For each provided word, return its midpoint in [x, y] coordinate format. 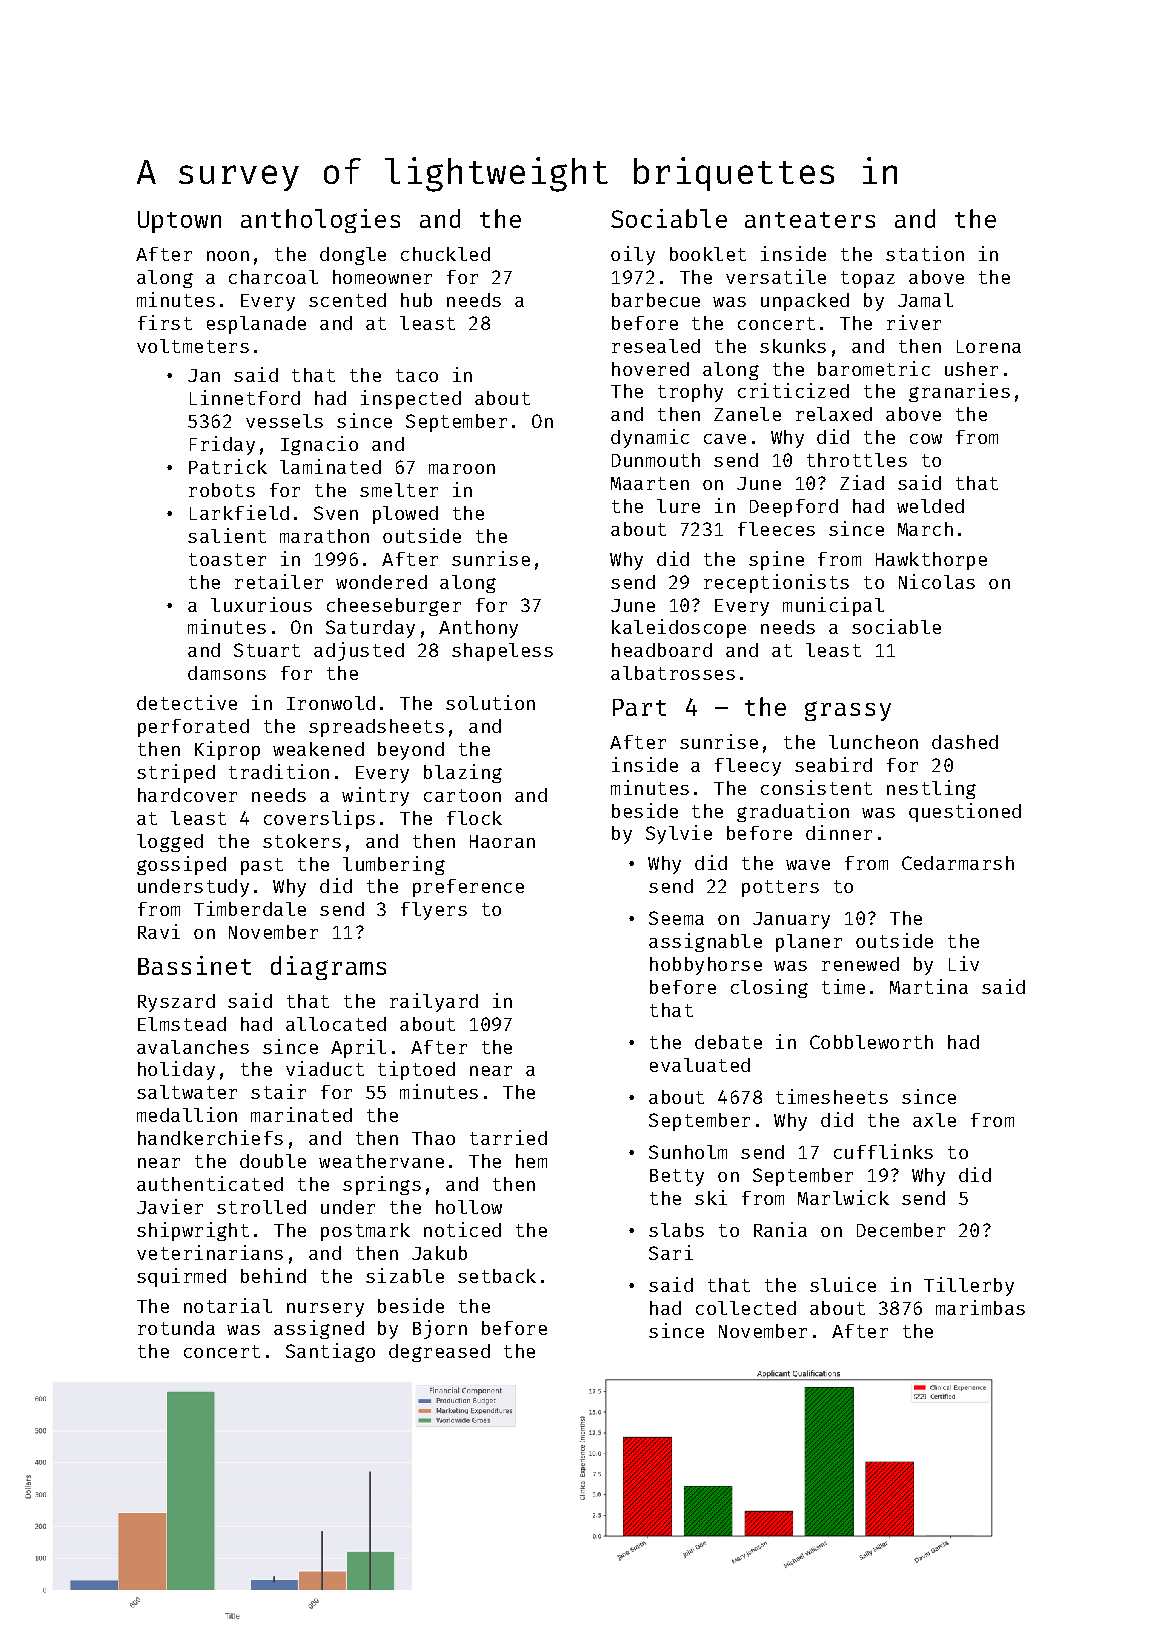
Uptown [179, 222]
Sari [671, 1252]
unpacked [805, 302]
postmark [365, 1232]
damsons [227, 673]
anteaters [810, 220]
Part [639, 707]
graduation [793, 812]
